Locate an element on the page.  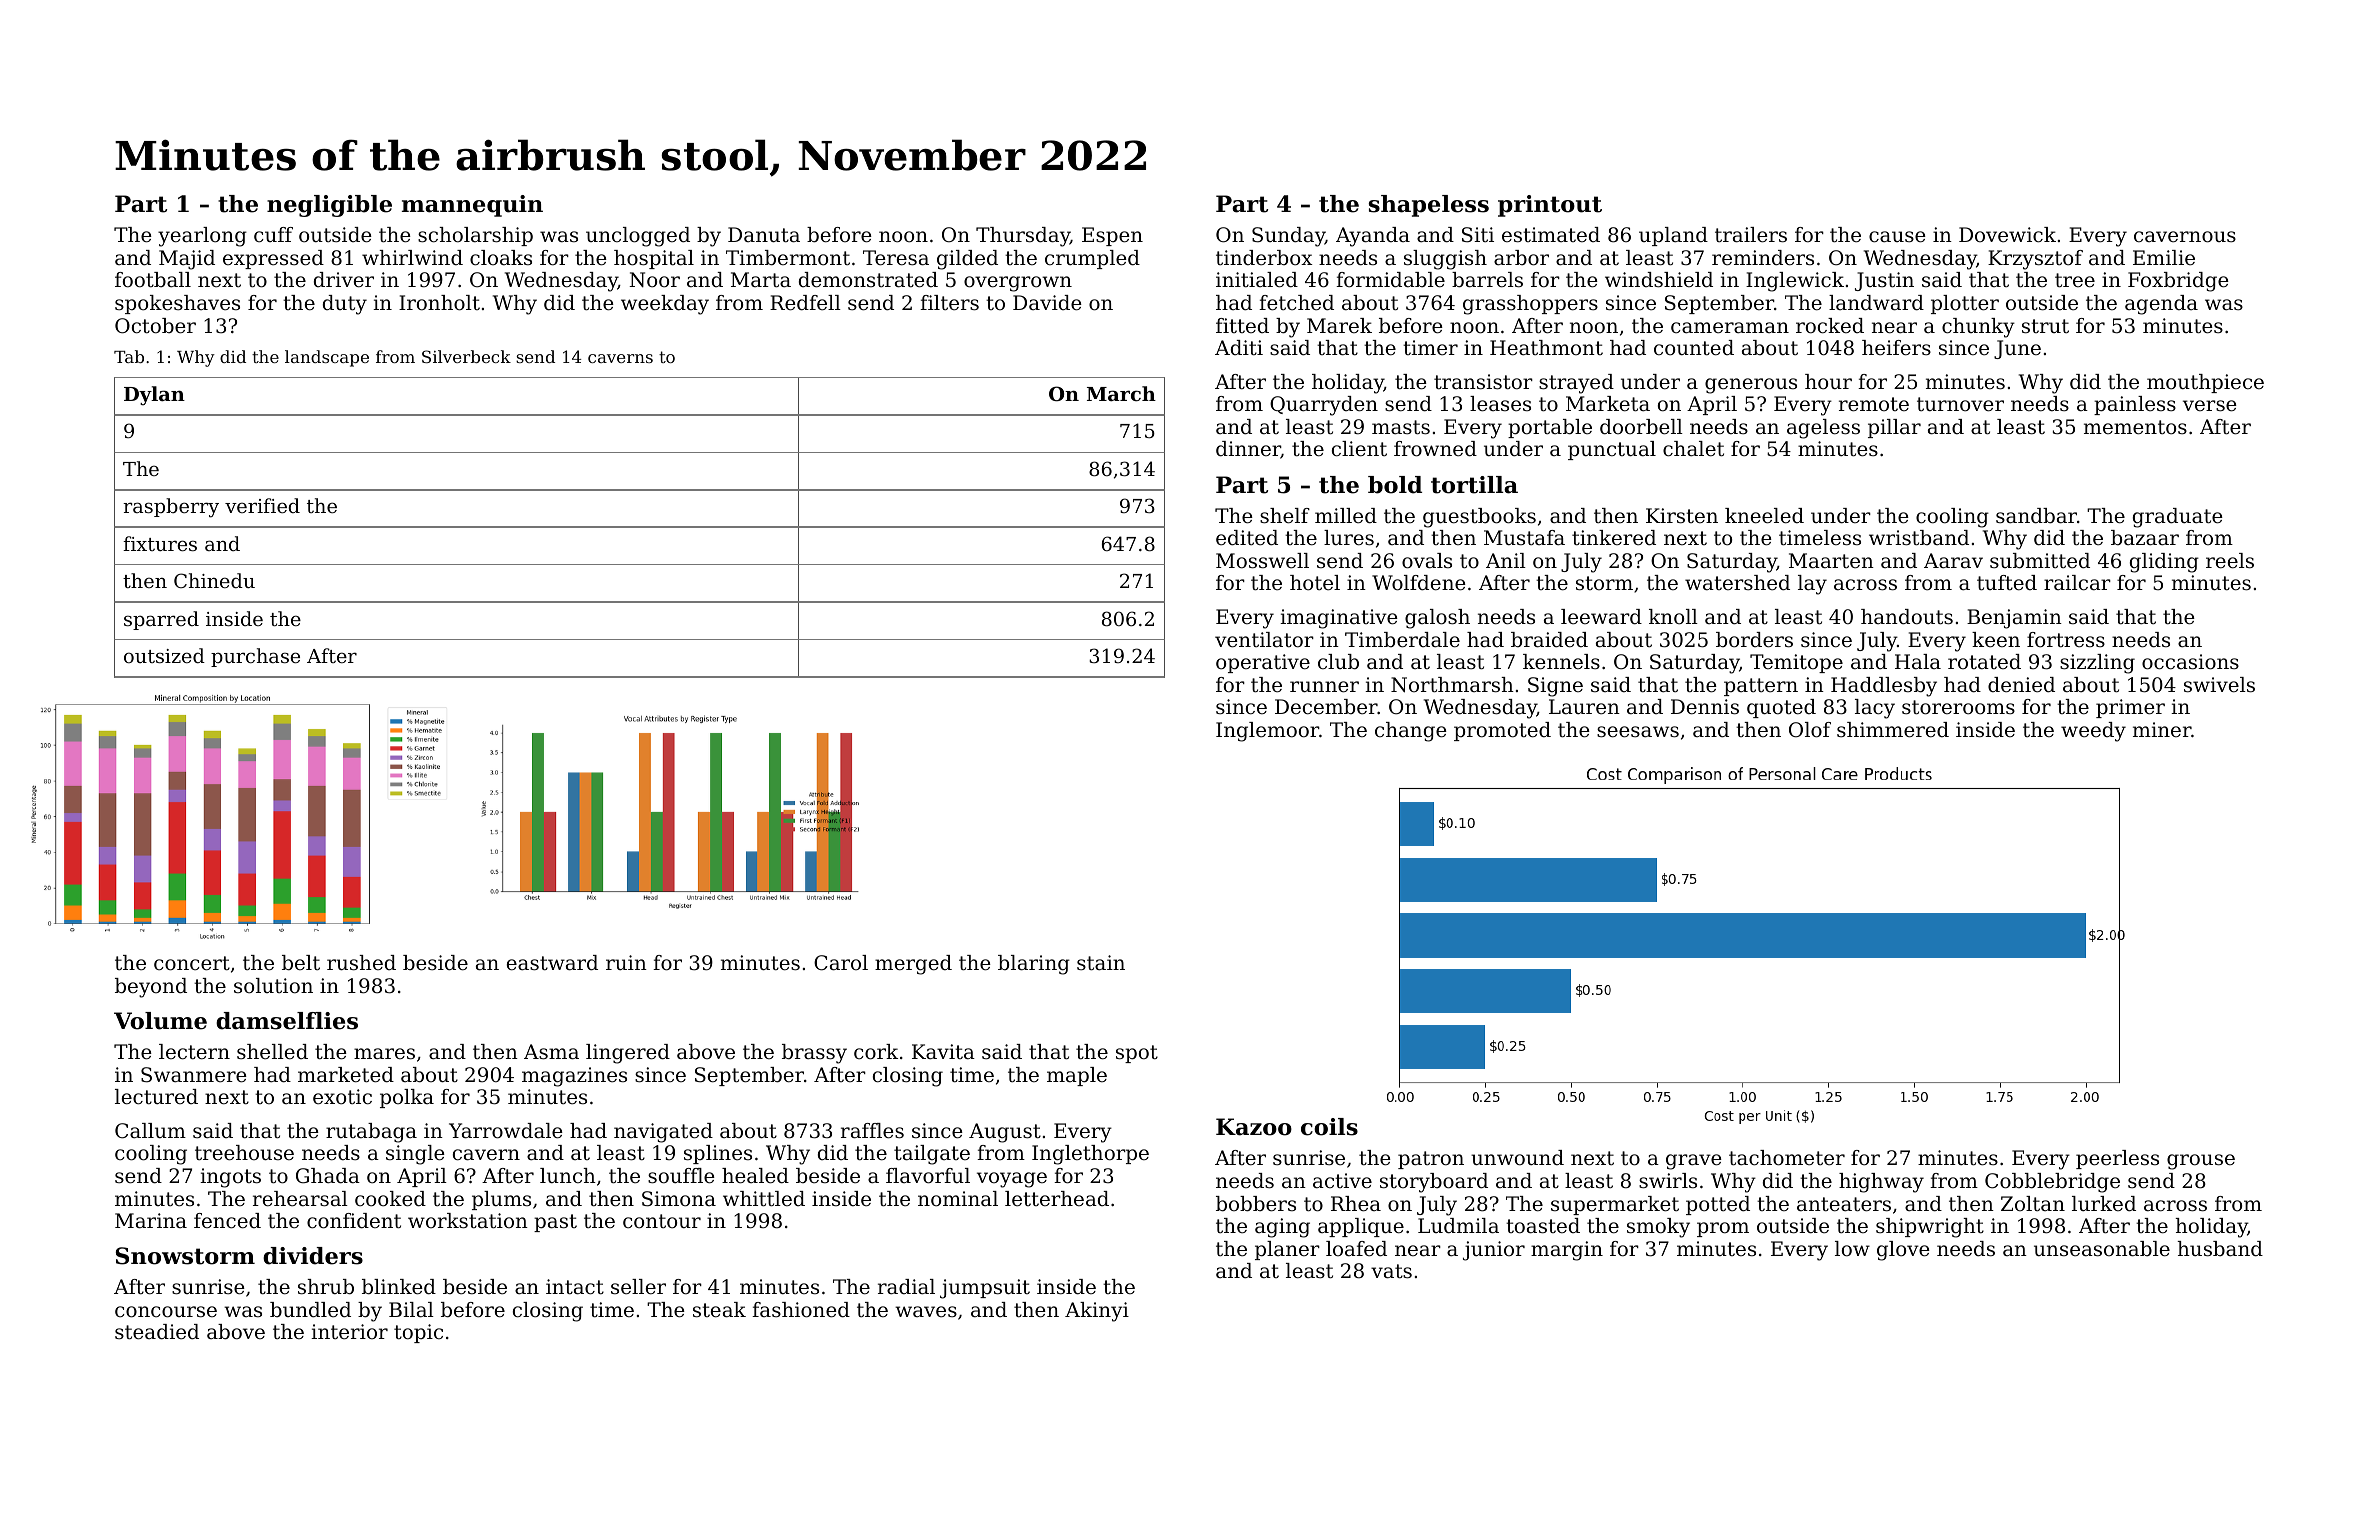
Mosswell is located at coordinates (1262, 561).
